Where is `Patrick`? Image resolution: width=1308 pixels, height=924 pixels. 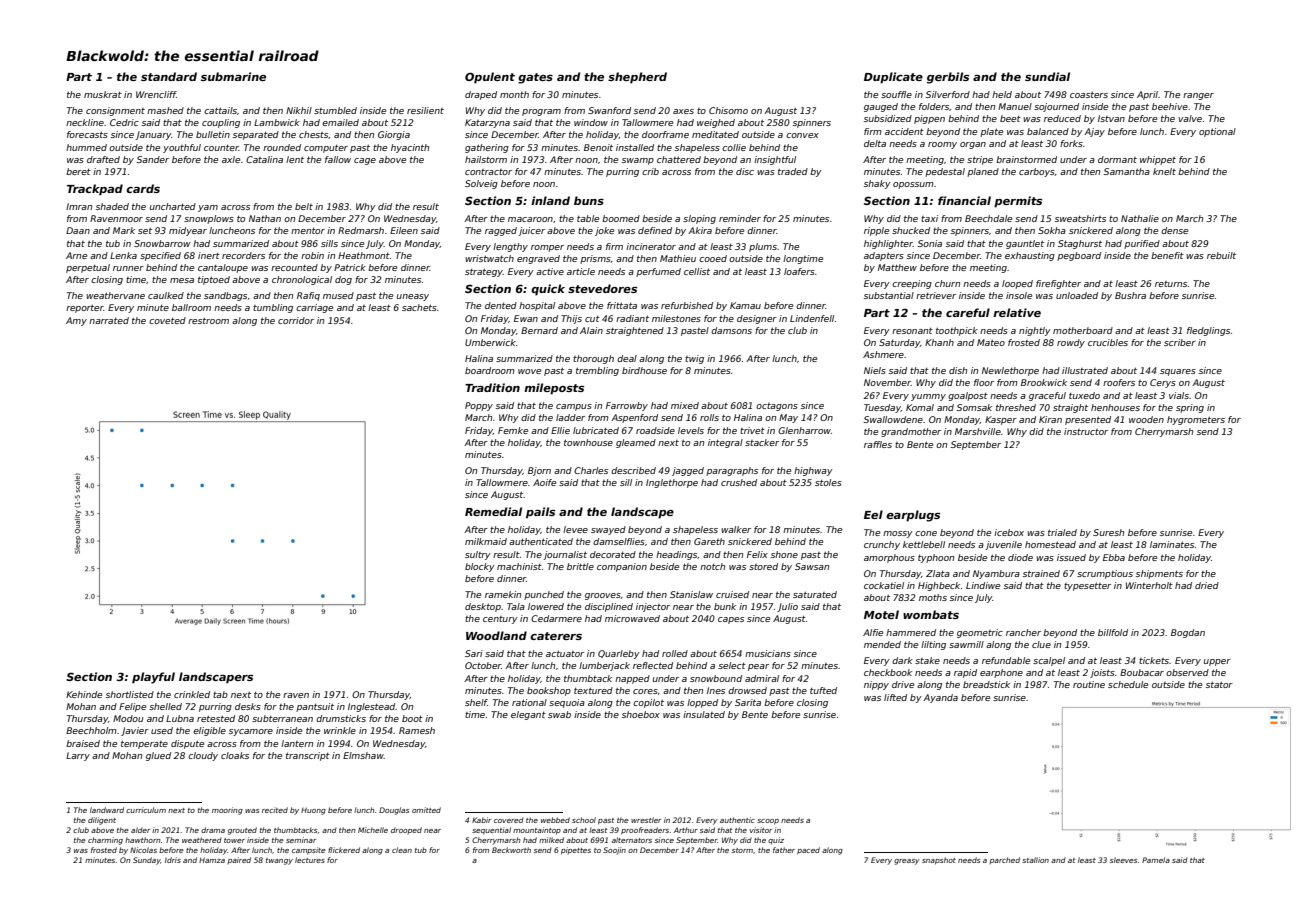
Patrick is located at coordinates (350, 267).
